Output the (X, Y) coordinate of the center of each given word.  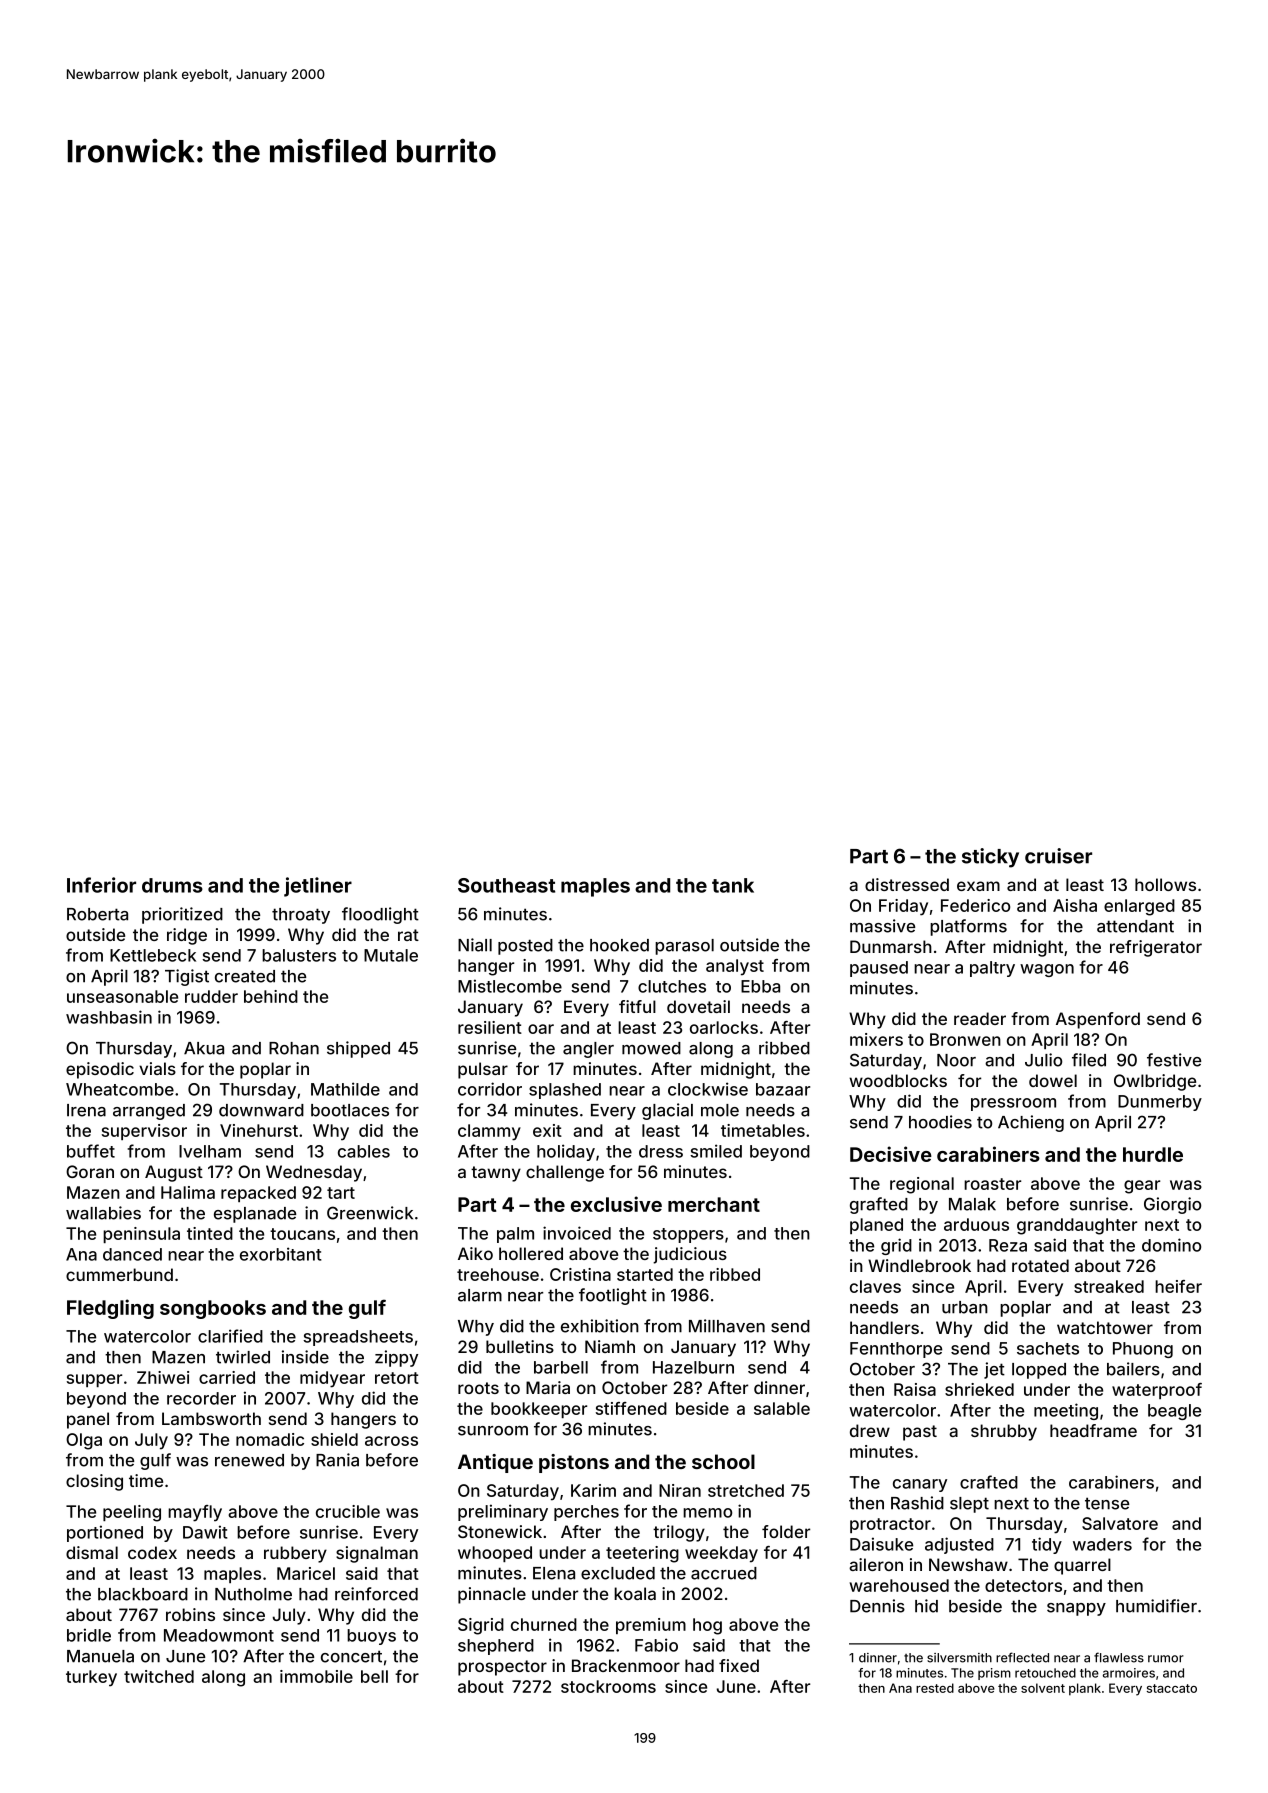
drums (172, 885)
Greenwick (370, 1213)
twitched (159, 1676)
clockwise (708, 1089)
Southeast (506, 885)
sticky (990, 858)
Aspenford (1098, 1020)
